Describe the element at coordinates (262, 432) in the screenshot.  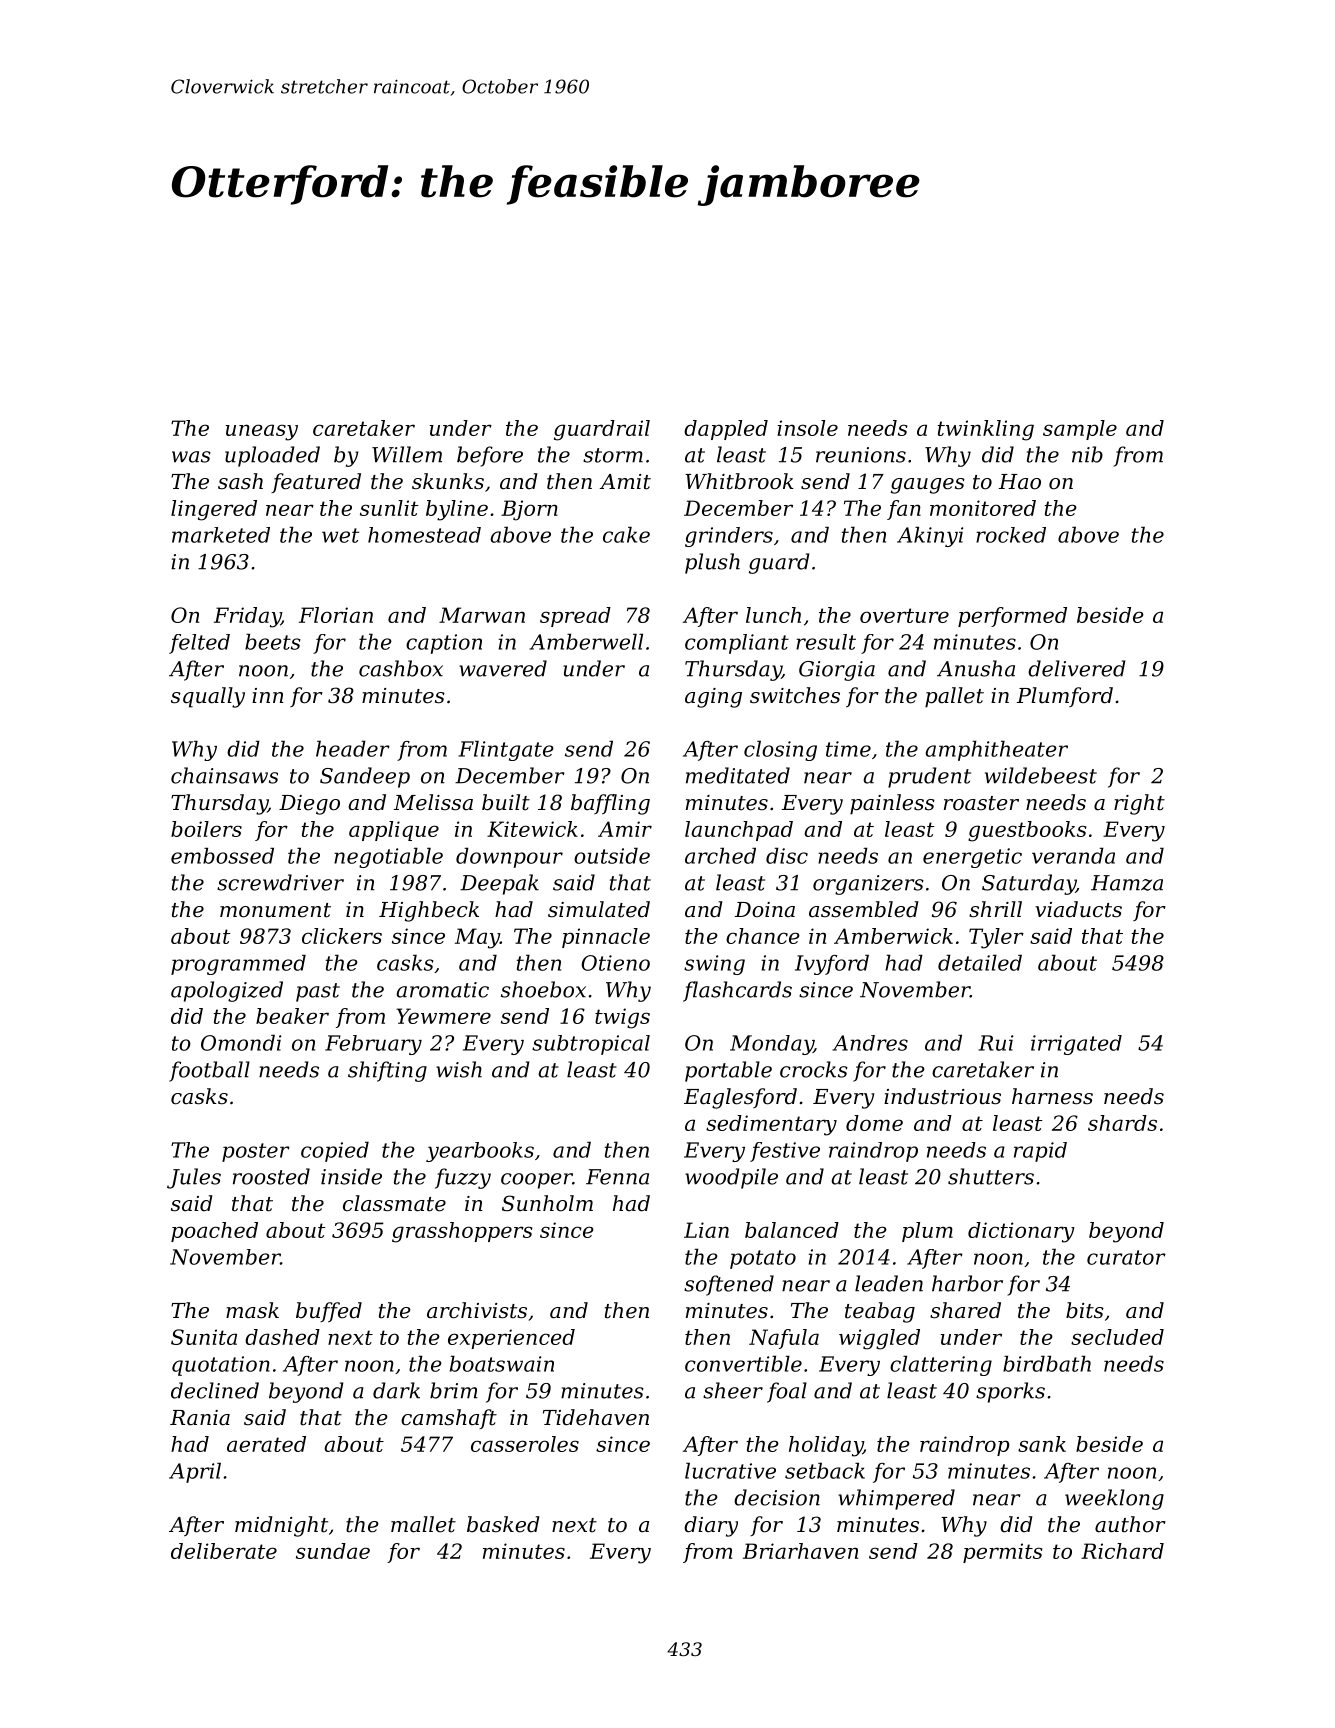
I see `uneasy` at that location.
